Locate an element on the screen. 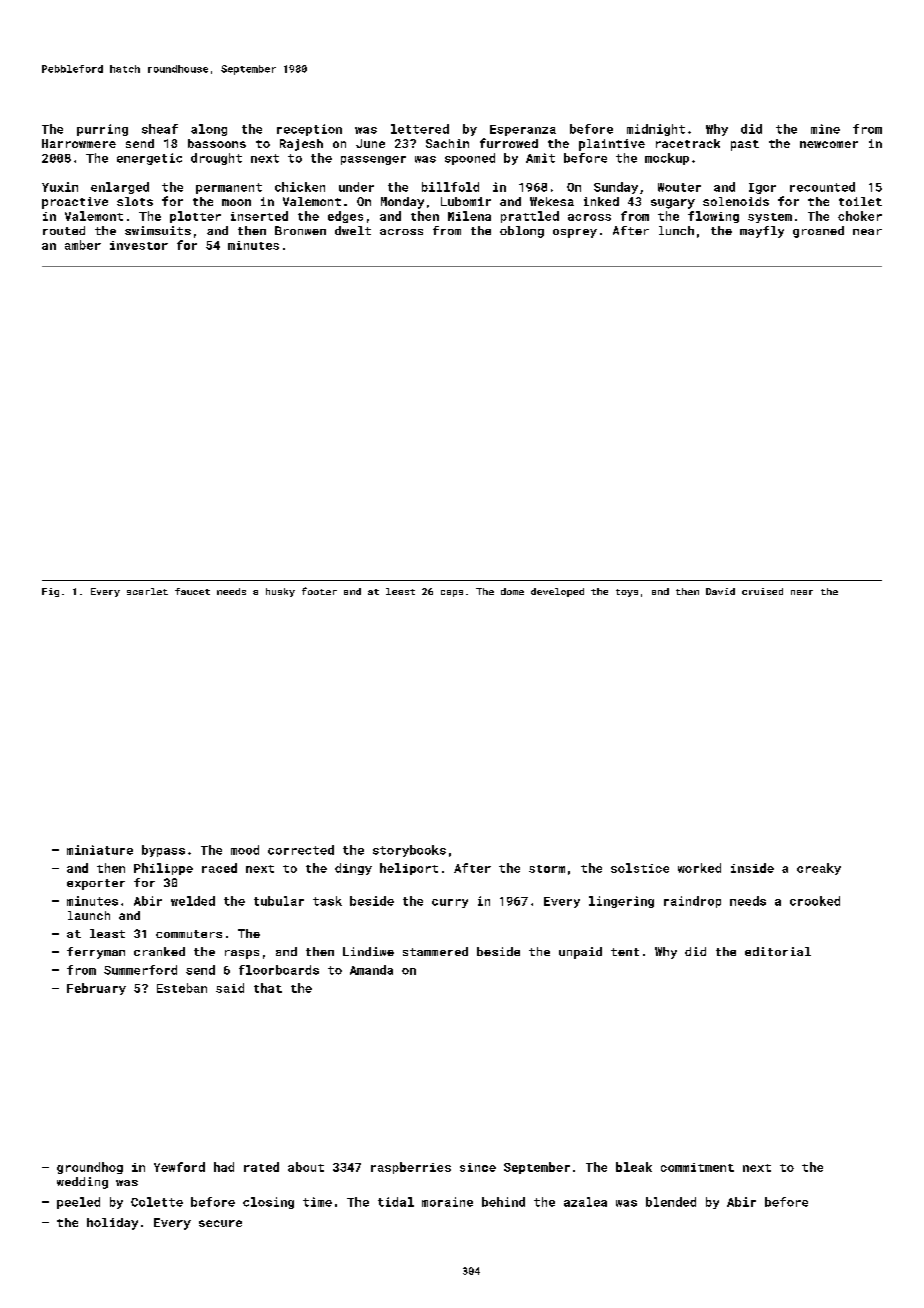  amber is located at coordinates (83, 245).
